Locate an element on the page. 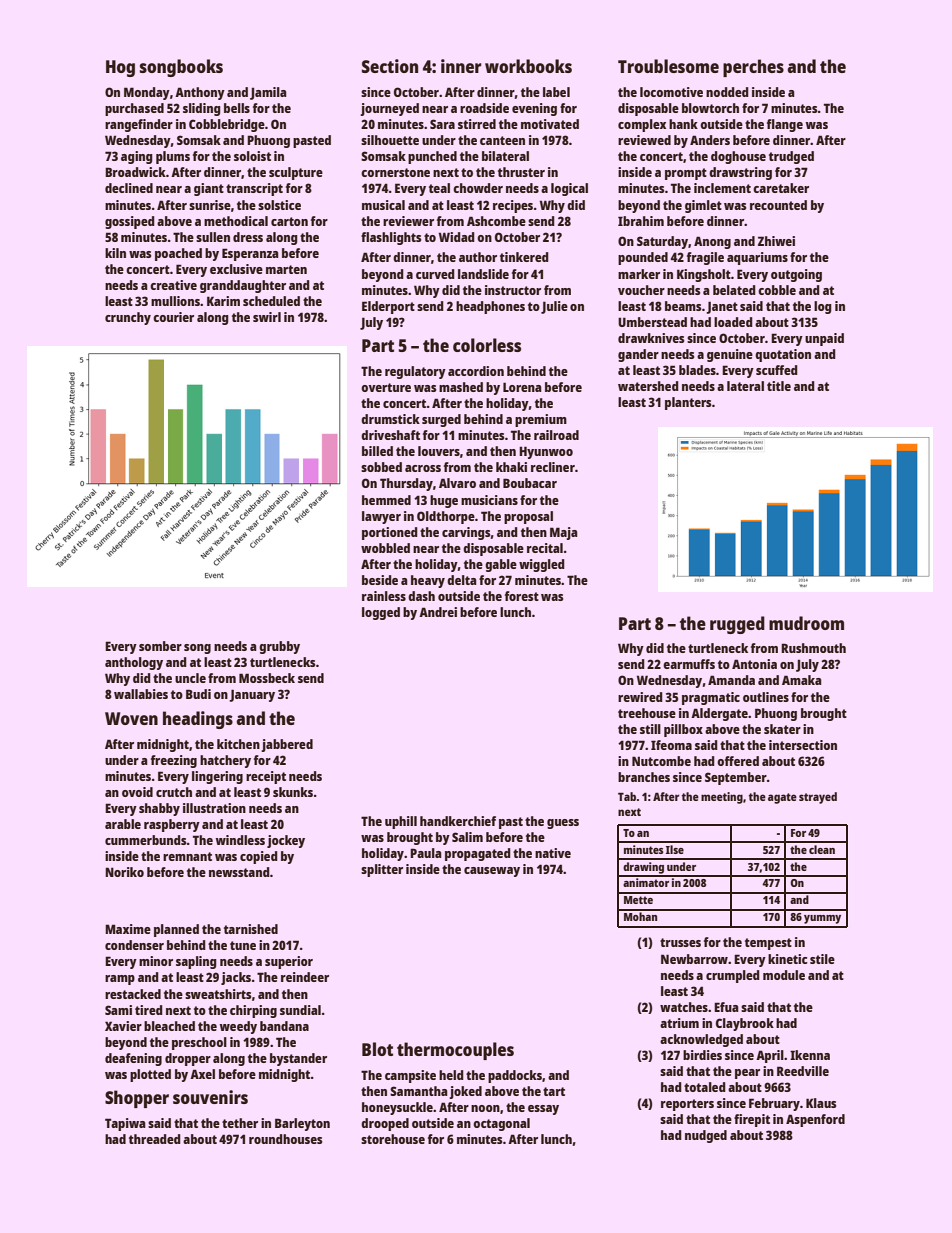  mudroom is located at coordinates (806, 623).
